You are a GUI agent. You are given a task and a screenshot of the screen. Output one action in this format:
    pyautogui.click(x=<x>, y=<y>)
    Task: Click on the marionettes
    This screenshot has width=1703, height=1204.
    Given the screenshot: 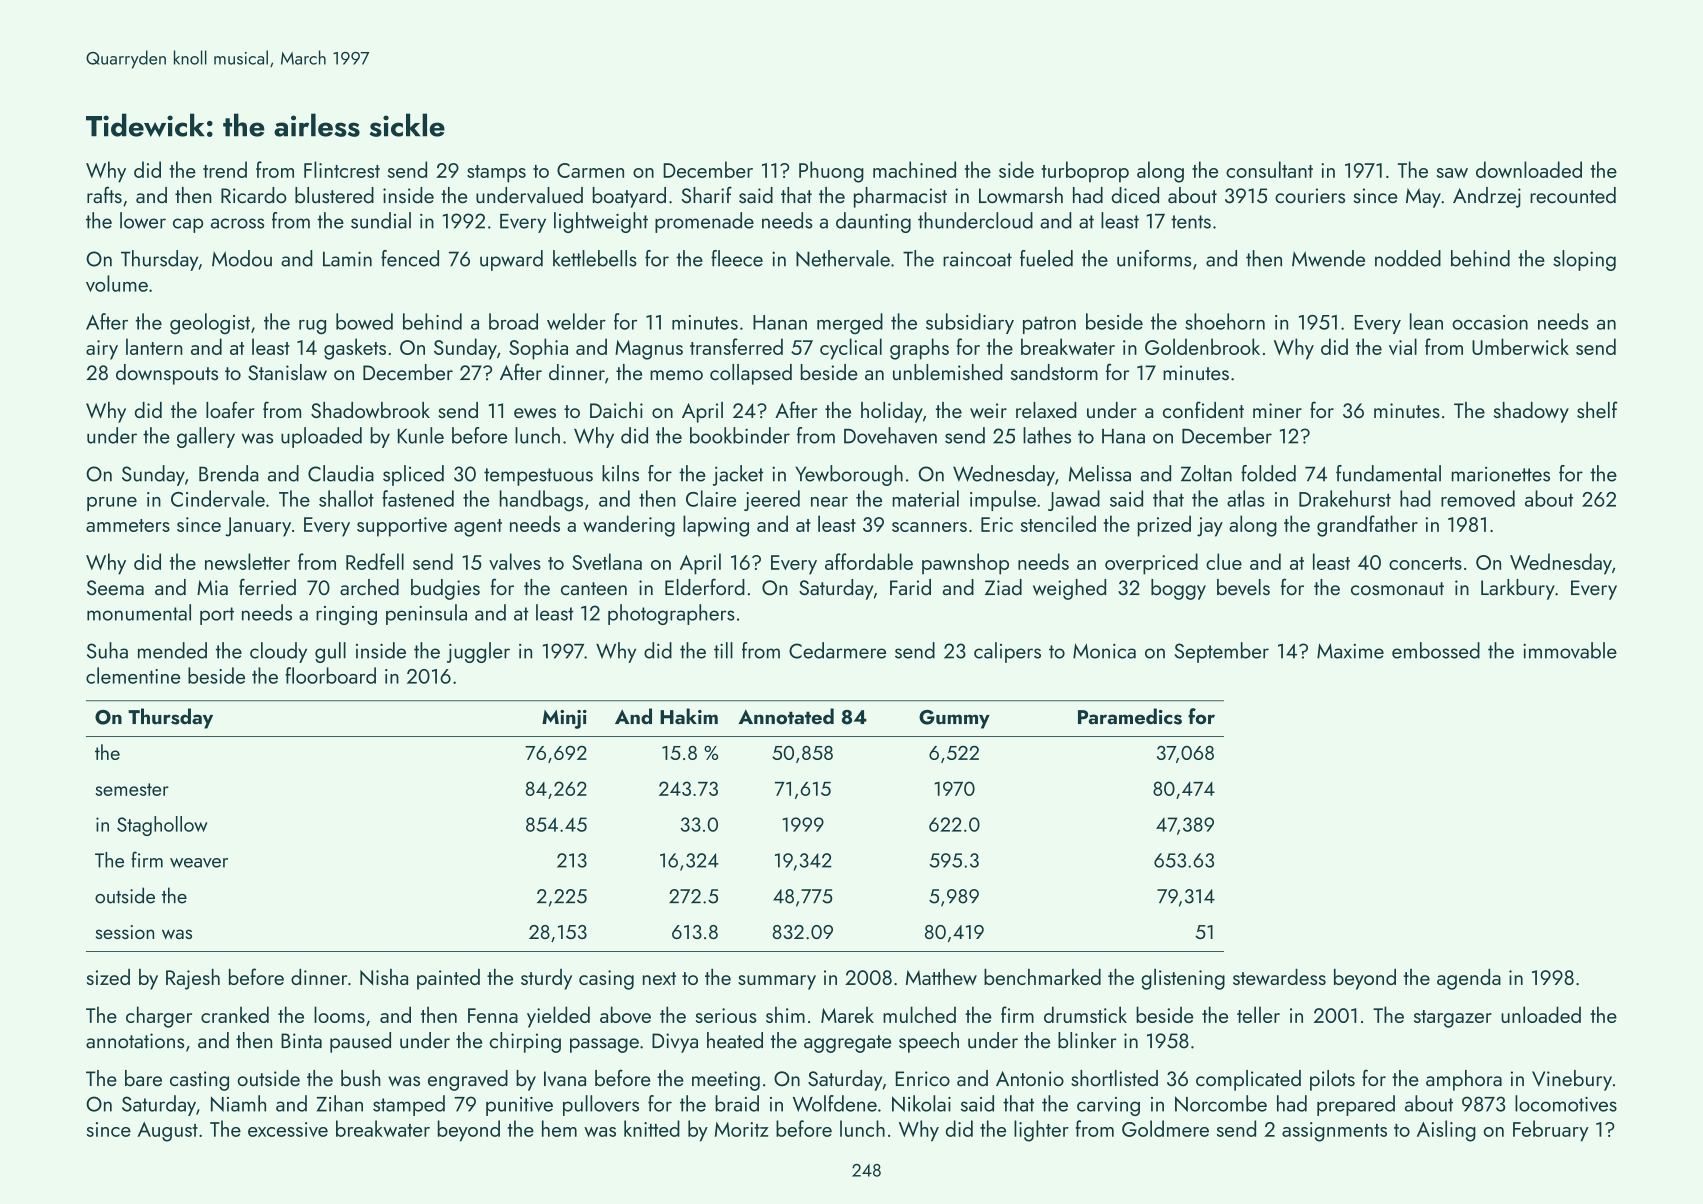 What is the action you would take?
    pyautogui.click(x=1500, y=474)
